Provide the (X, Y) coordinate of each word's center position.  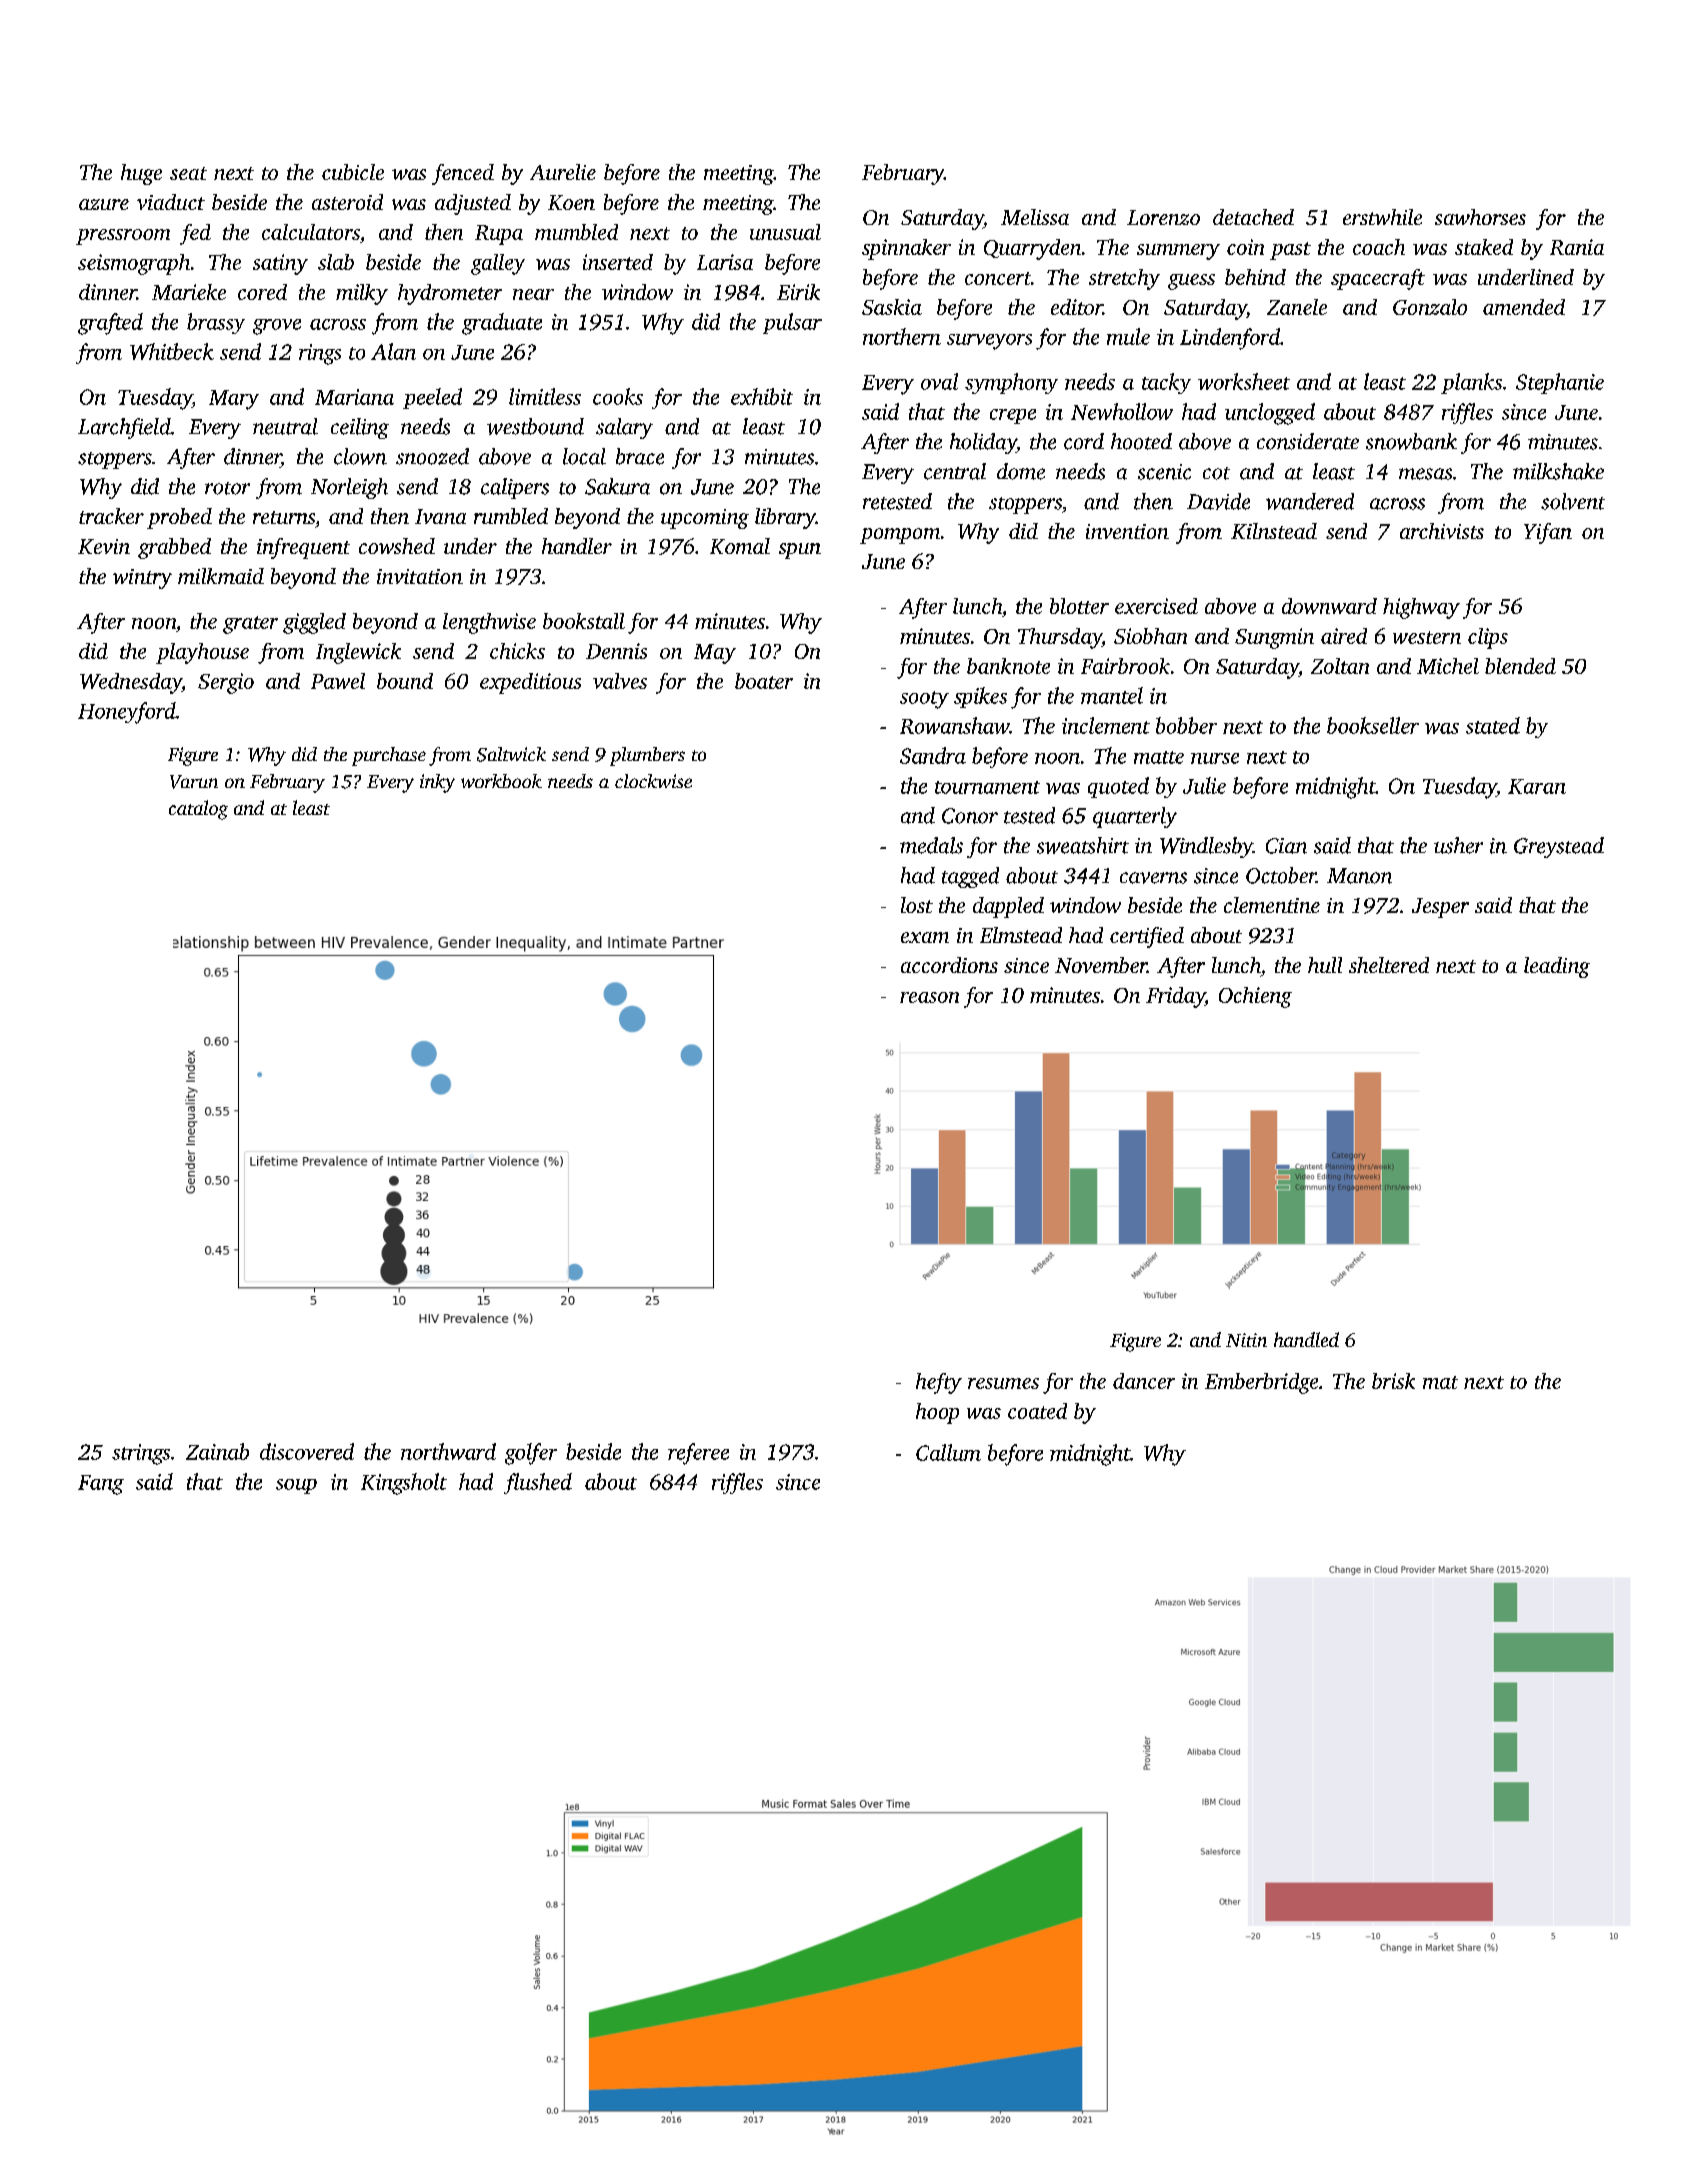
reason (929, 997)
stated (1493, 725)
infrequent (303, 548)
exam (925, 937)
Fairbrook (1125, 666)
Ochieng (1255, 997)
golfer (531, 1454)
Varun (194, 782)
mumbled (576, 232)
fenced (463, 174)
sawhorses (1480, 217)
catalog (198, 810)
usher (1458, 845)
